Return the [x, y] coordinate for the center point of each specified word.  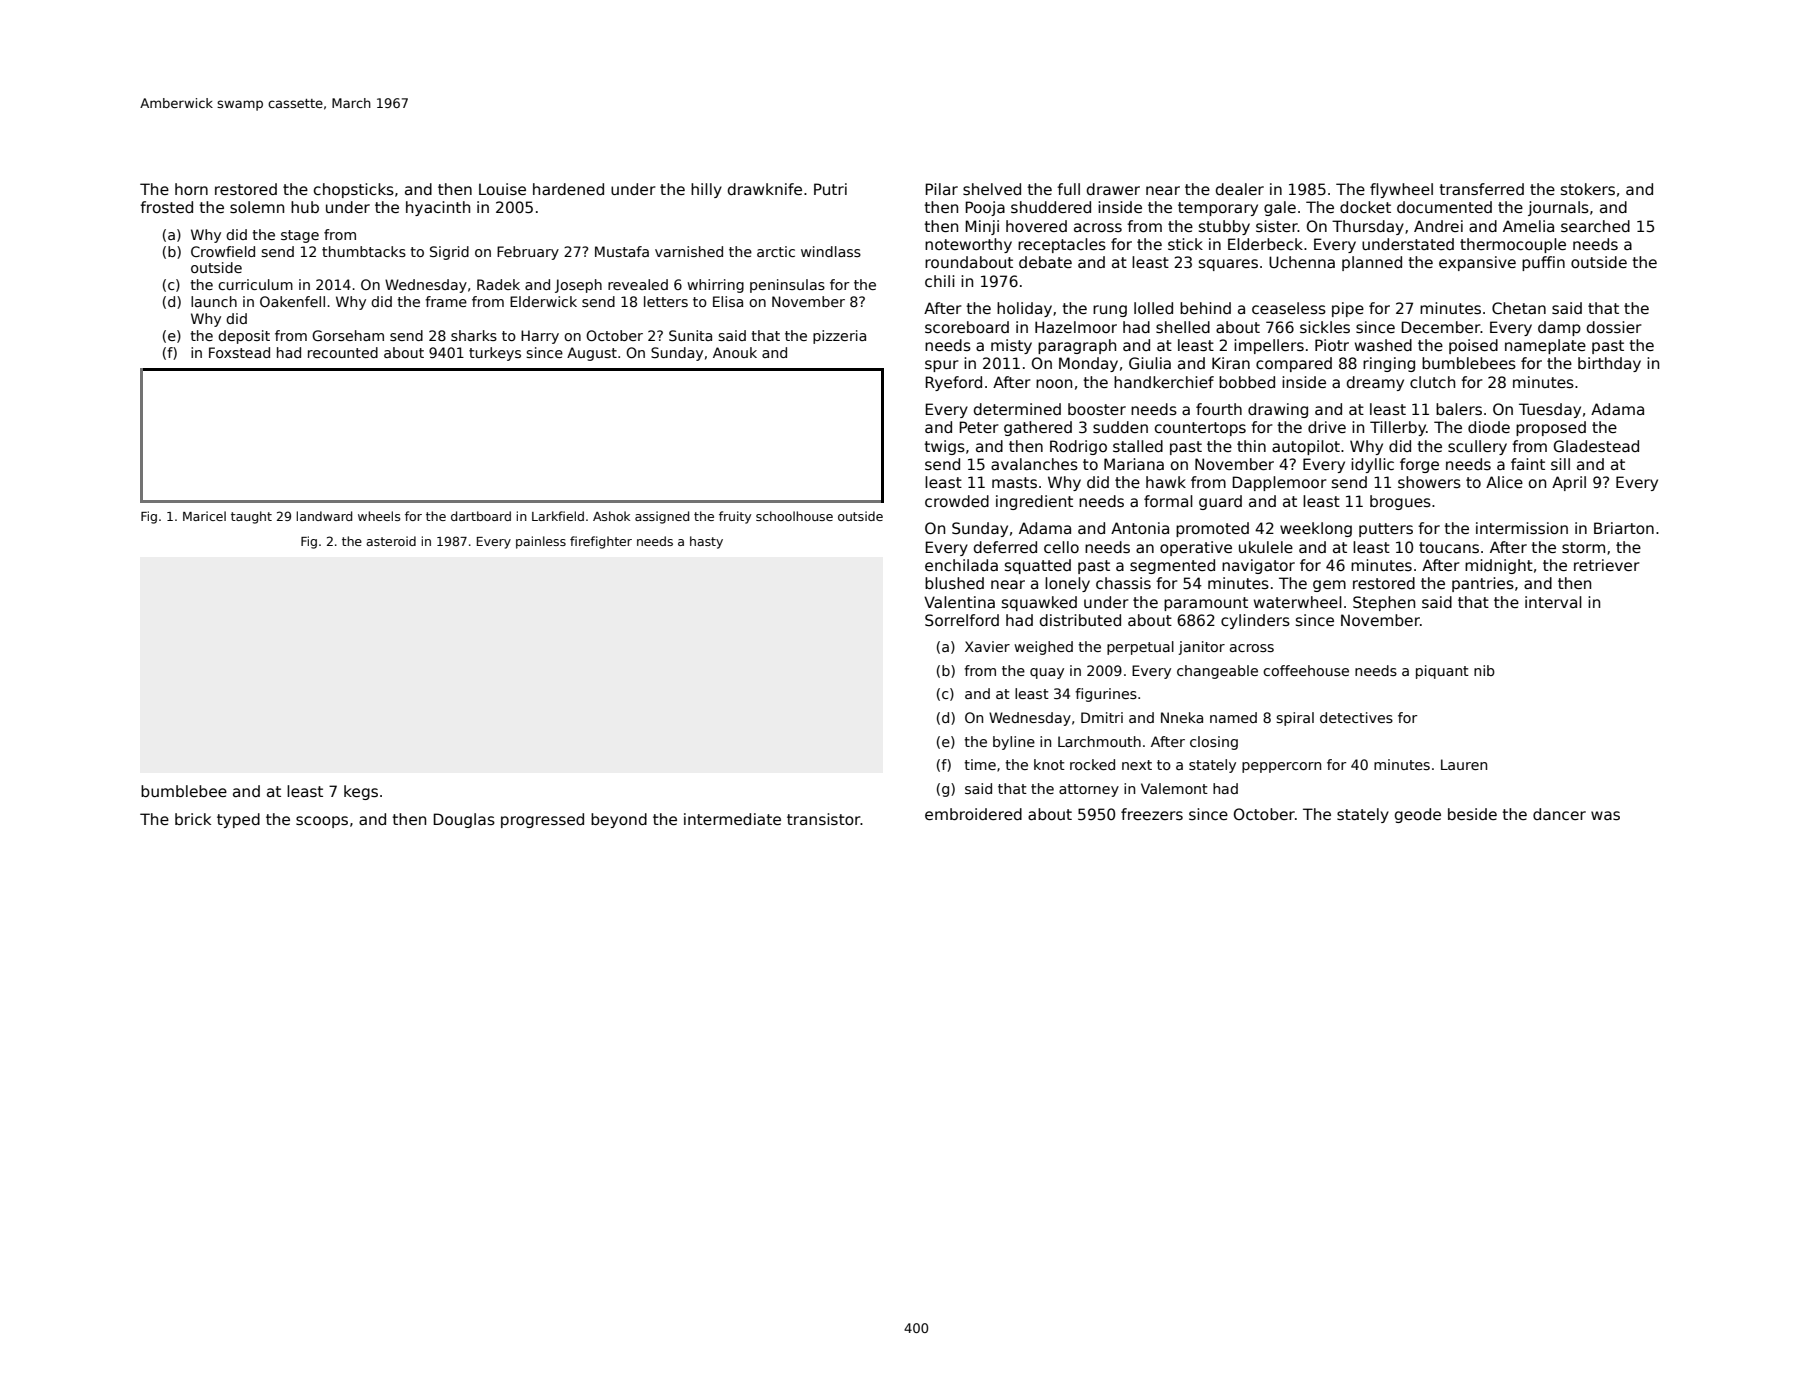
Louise [502, 189]
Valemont [1174, 788]
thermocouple [1513, 245]
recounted [343, 352]
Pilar [941, 189]
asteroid [391, 541]
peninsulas [787, 286]
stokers [1588, 189]
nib [1484, 670]
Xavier [987, 646]
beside [1472, 814]
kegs [361, 792]
